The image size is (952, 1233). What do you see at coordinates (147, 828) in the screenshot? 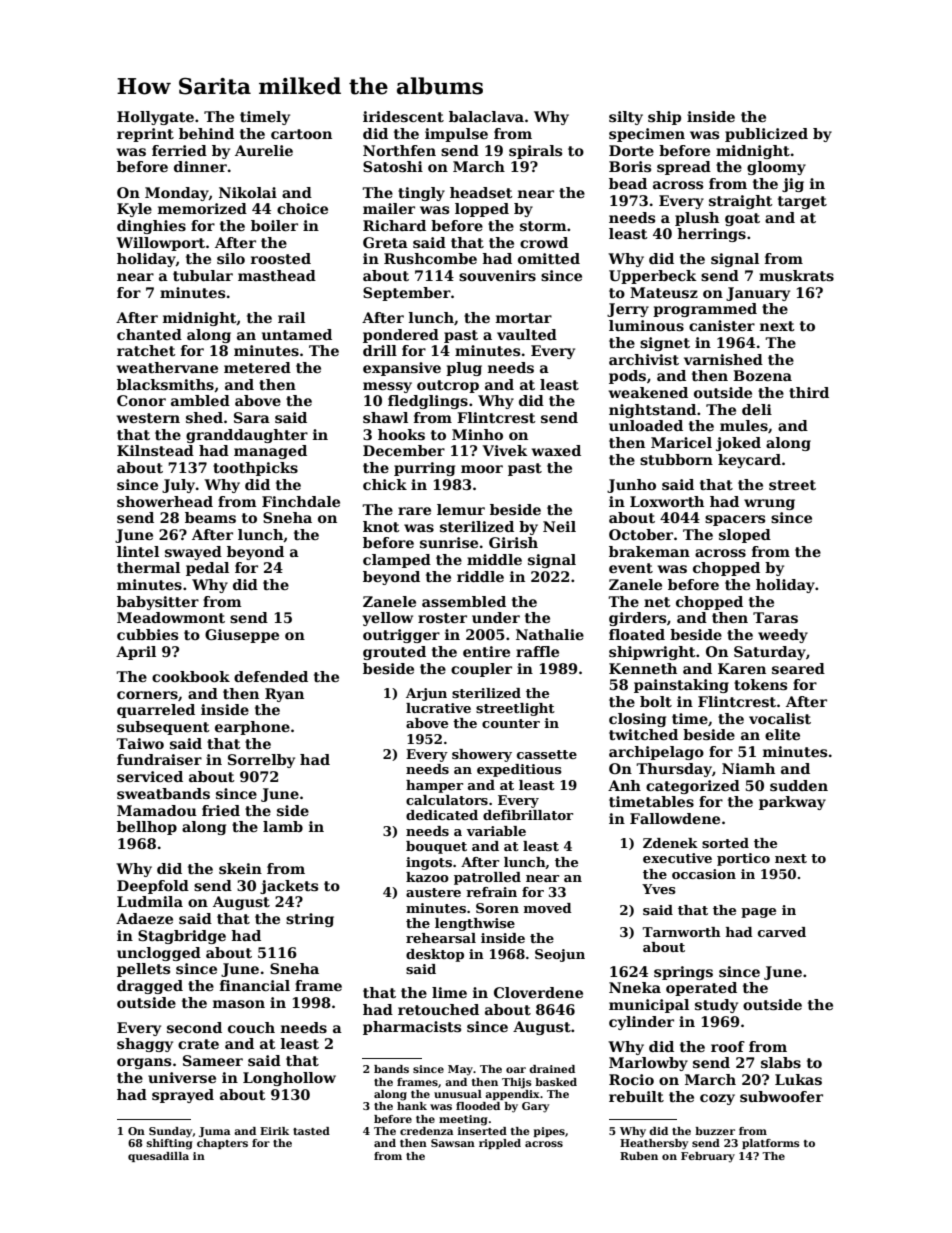
I see `bellhop` at bounding box center [147, 828].
